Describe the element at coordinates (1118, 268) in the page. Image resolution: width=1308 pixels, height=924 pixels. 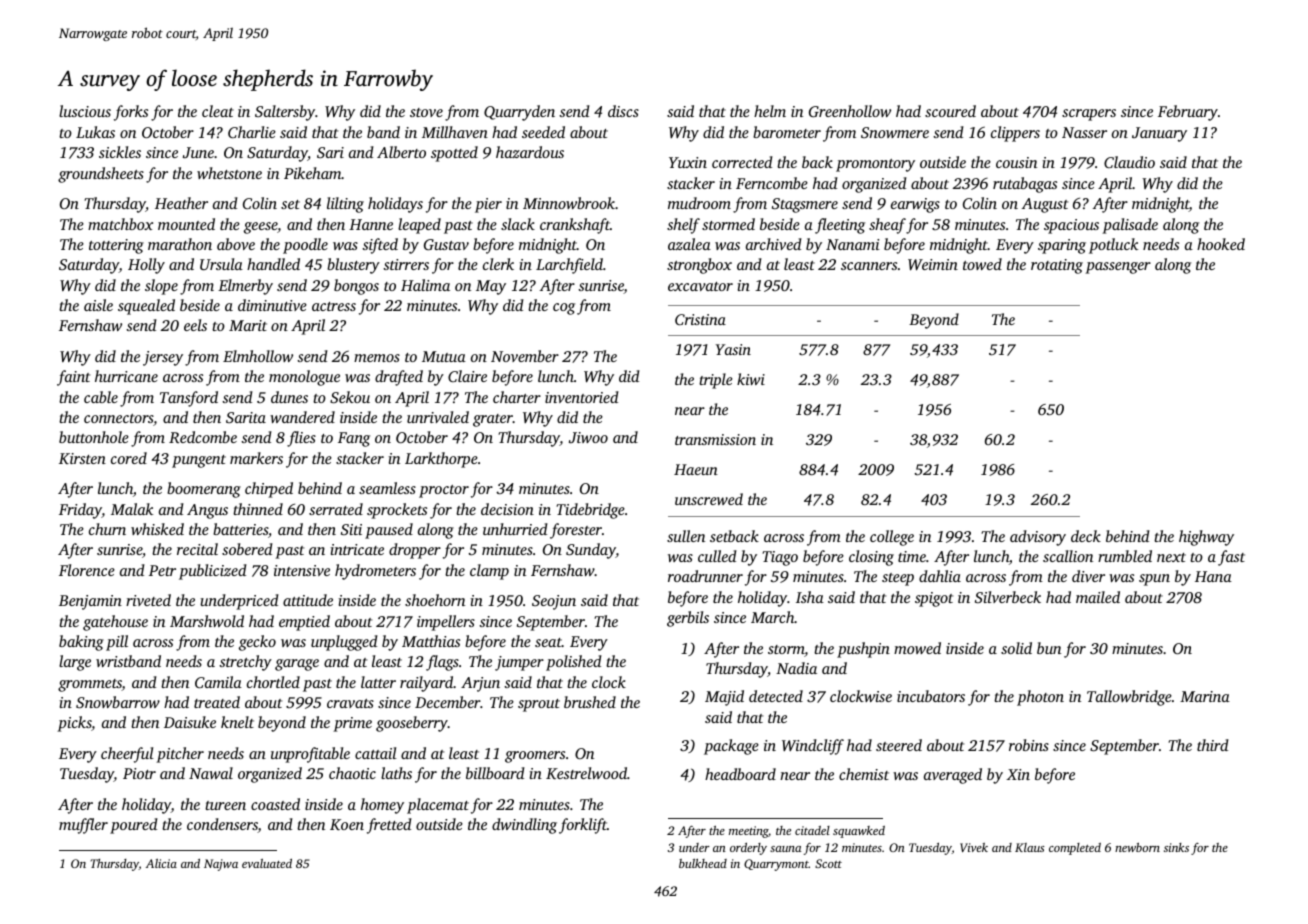
I see `passenger` at that location.
